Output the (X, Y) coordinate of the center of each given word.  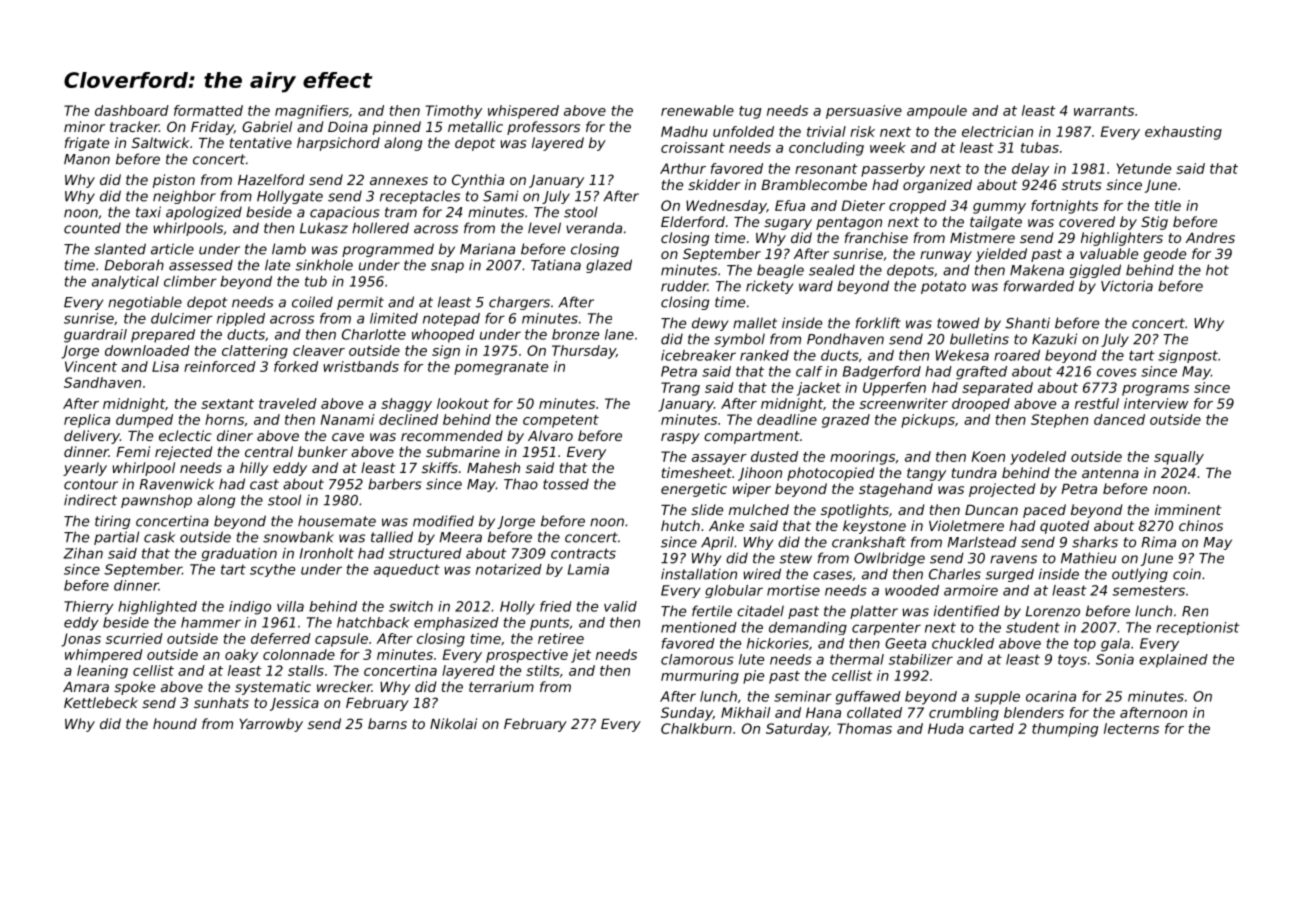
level (544, 228)
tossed (566, 484)
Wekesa (962, 355)
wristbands (361, 366)
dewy (710, 324)
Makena (1037, 270)
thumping (1065, 730)
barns (387, 723)
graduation (239, 554)
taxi (148, 212)
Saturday (797, 730)
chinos (1201, 525)
